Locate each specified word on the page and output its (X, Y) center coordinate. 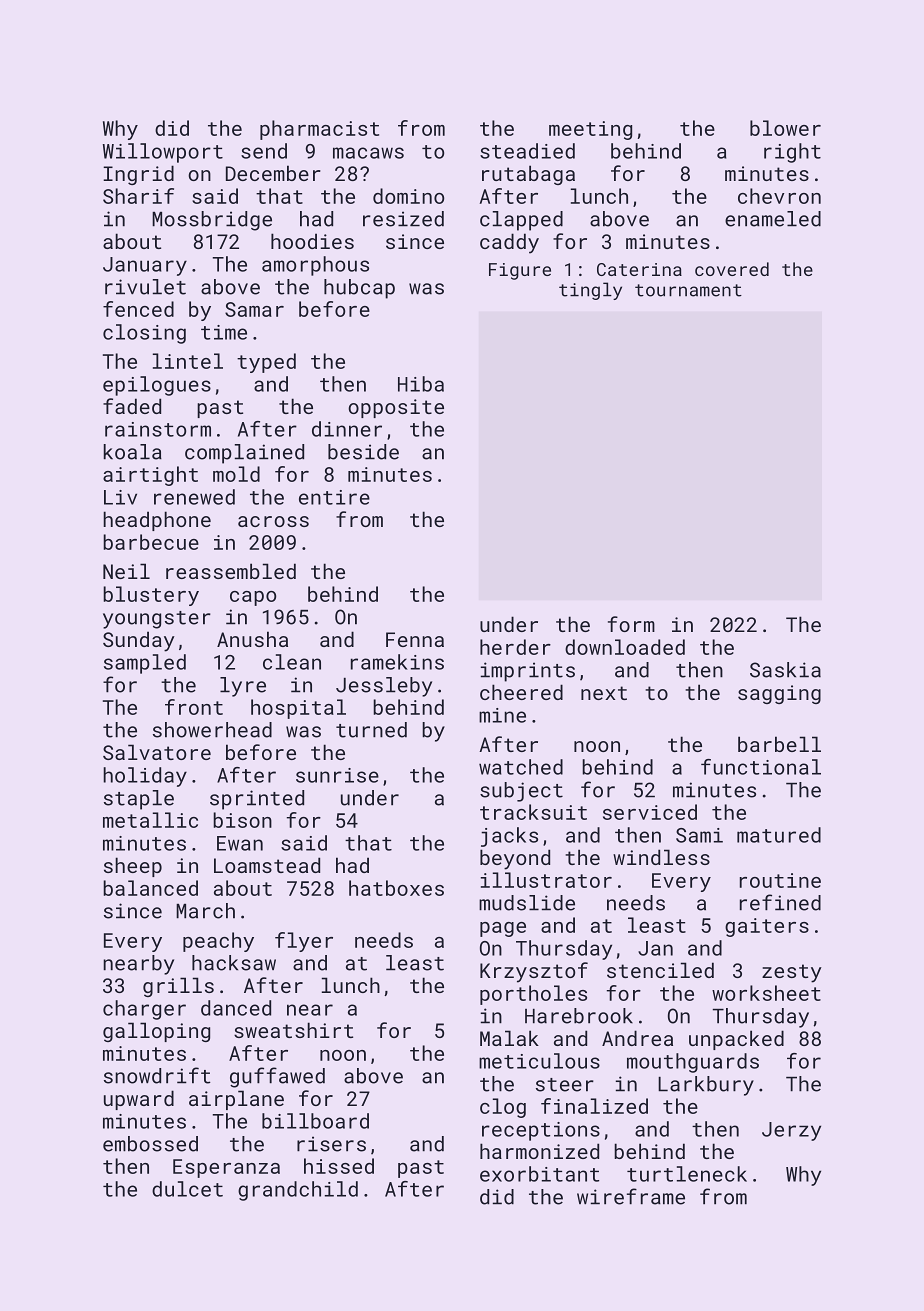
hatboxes (396, 888)
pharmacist (319, 130)
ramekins (397, 662)
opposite (396, 408)
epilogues (157, 386)
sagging (779, 694)
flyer (304, 942)
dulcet (187, 1189)
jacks (509, 837)
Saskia (785, 670)
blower (785, 128)
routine (780, 880)
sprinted (257, 800)
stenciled (660, 970)
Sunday (139, 641)
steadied (527, 151)
